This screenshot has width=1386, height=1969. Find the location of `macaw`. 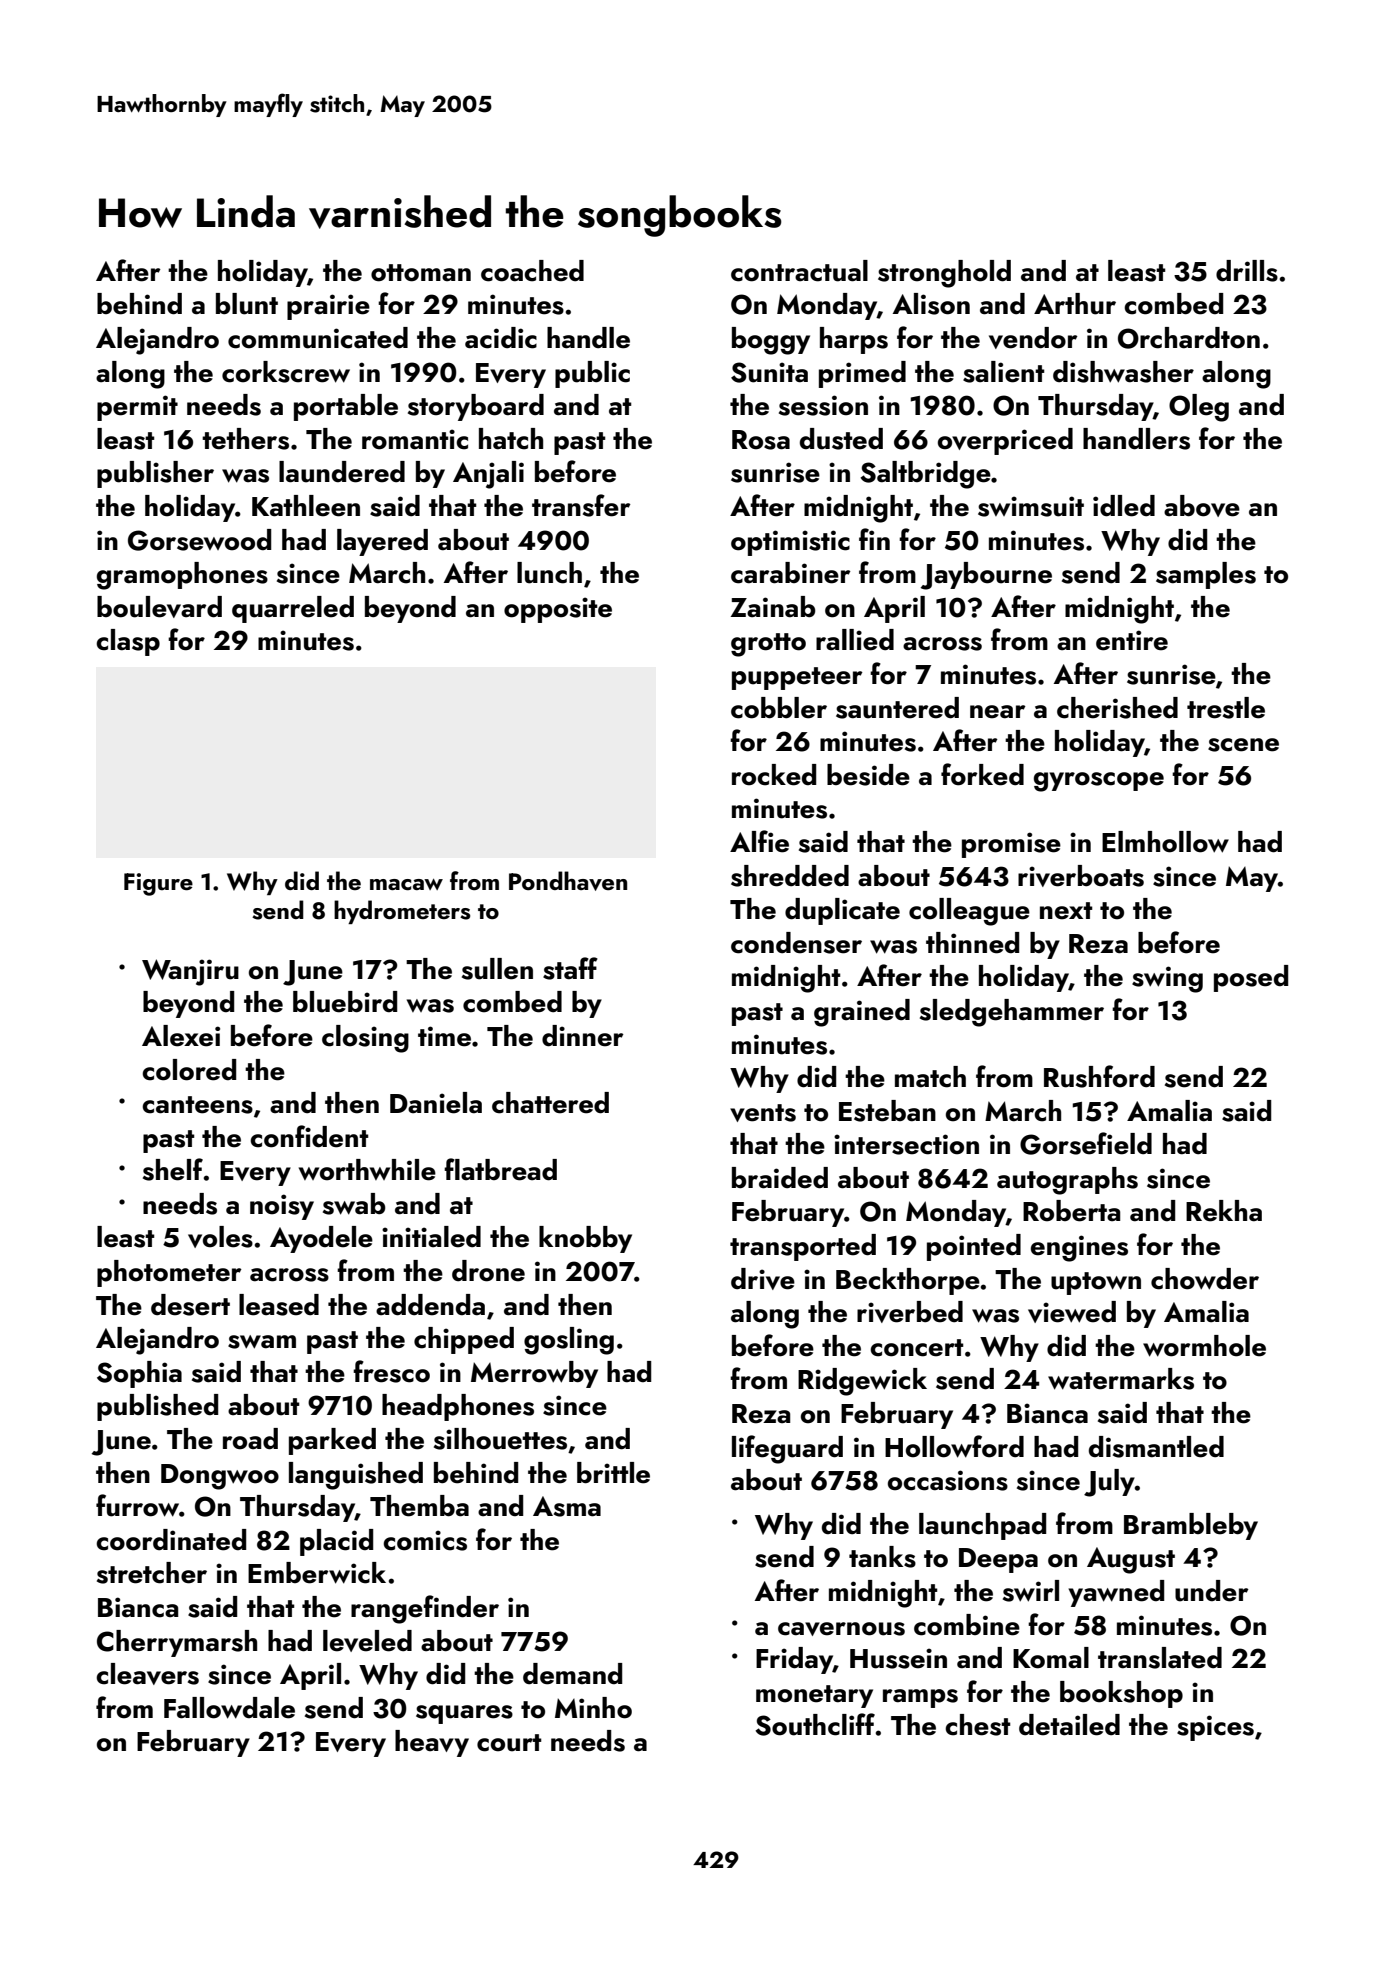

macaw is located at coordinates (406, 884).
